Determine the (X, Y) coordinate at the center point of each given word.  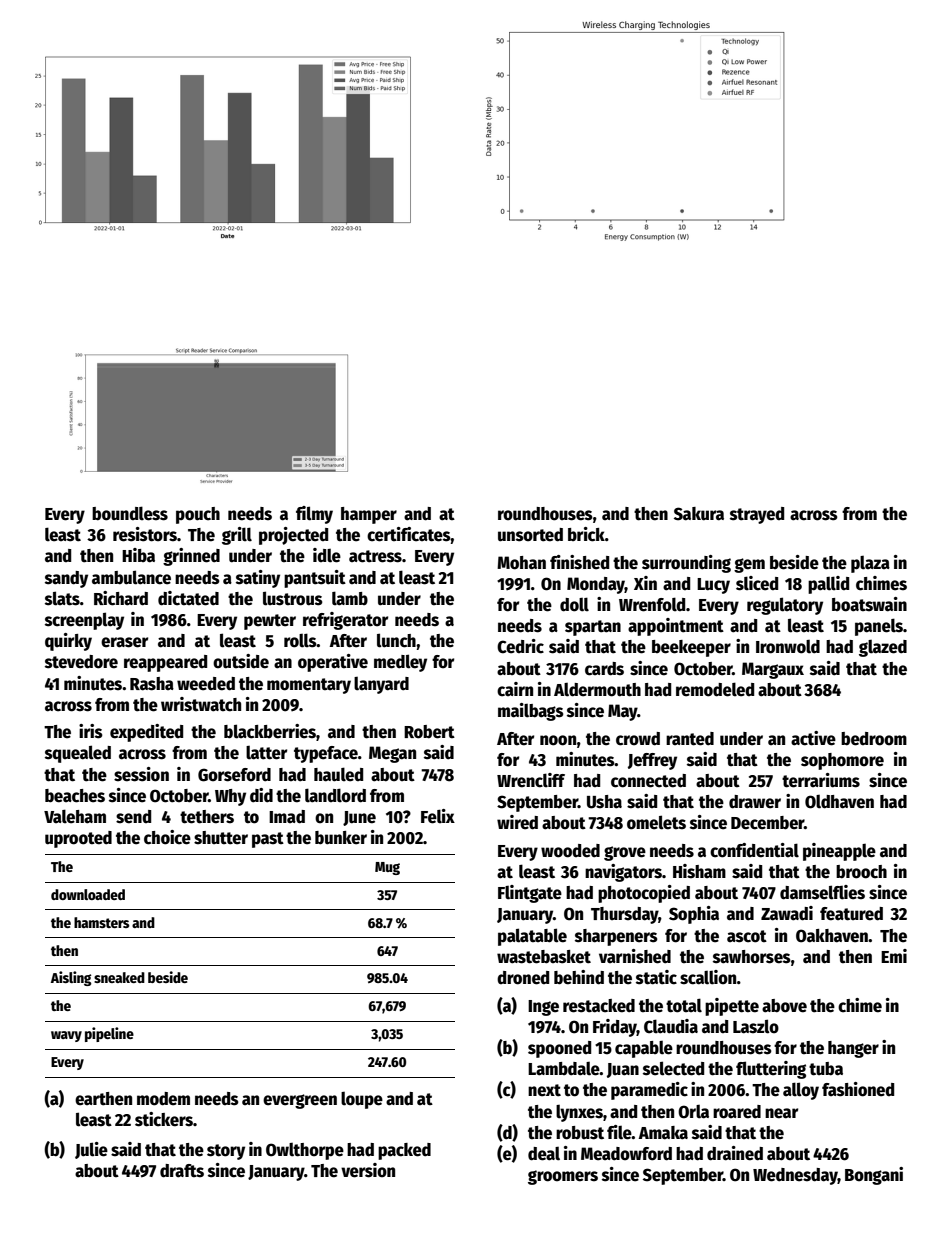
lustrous (293, 598)
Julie (91, 1150)
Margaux (773, 670)
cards (604, 669)
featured (851, 914)
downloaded (88, 894)
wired (517, 822)
